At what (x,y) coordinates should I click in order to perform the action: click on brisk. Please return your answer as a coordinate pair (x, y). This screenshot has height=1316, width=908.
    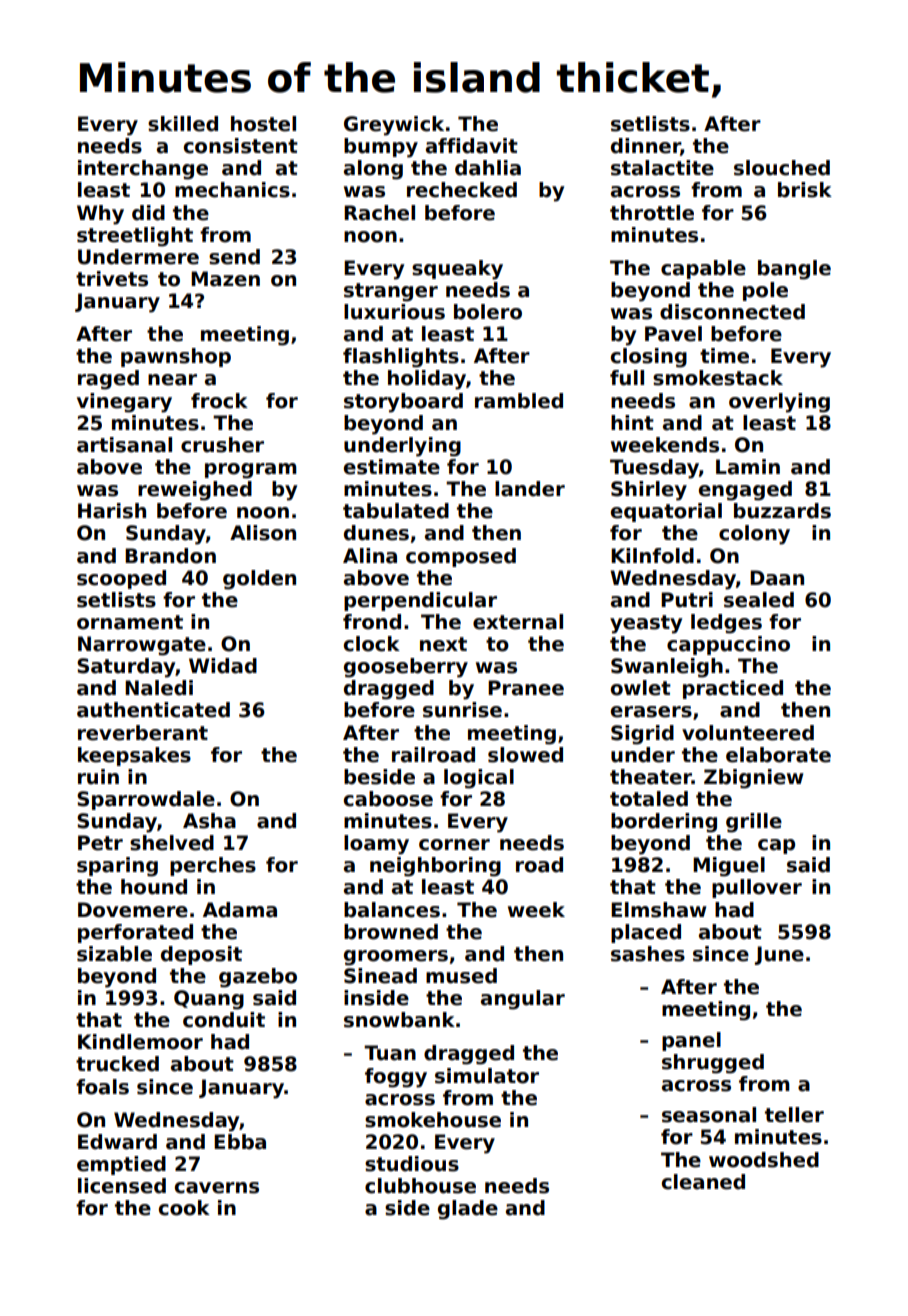
    Looking at the image, I should click on (805, 190).
